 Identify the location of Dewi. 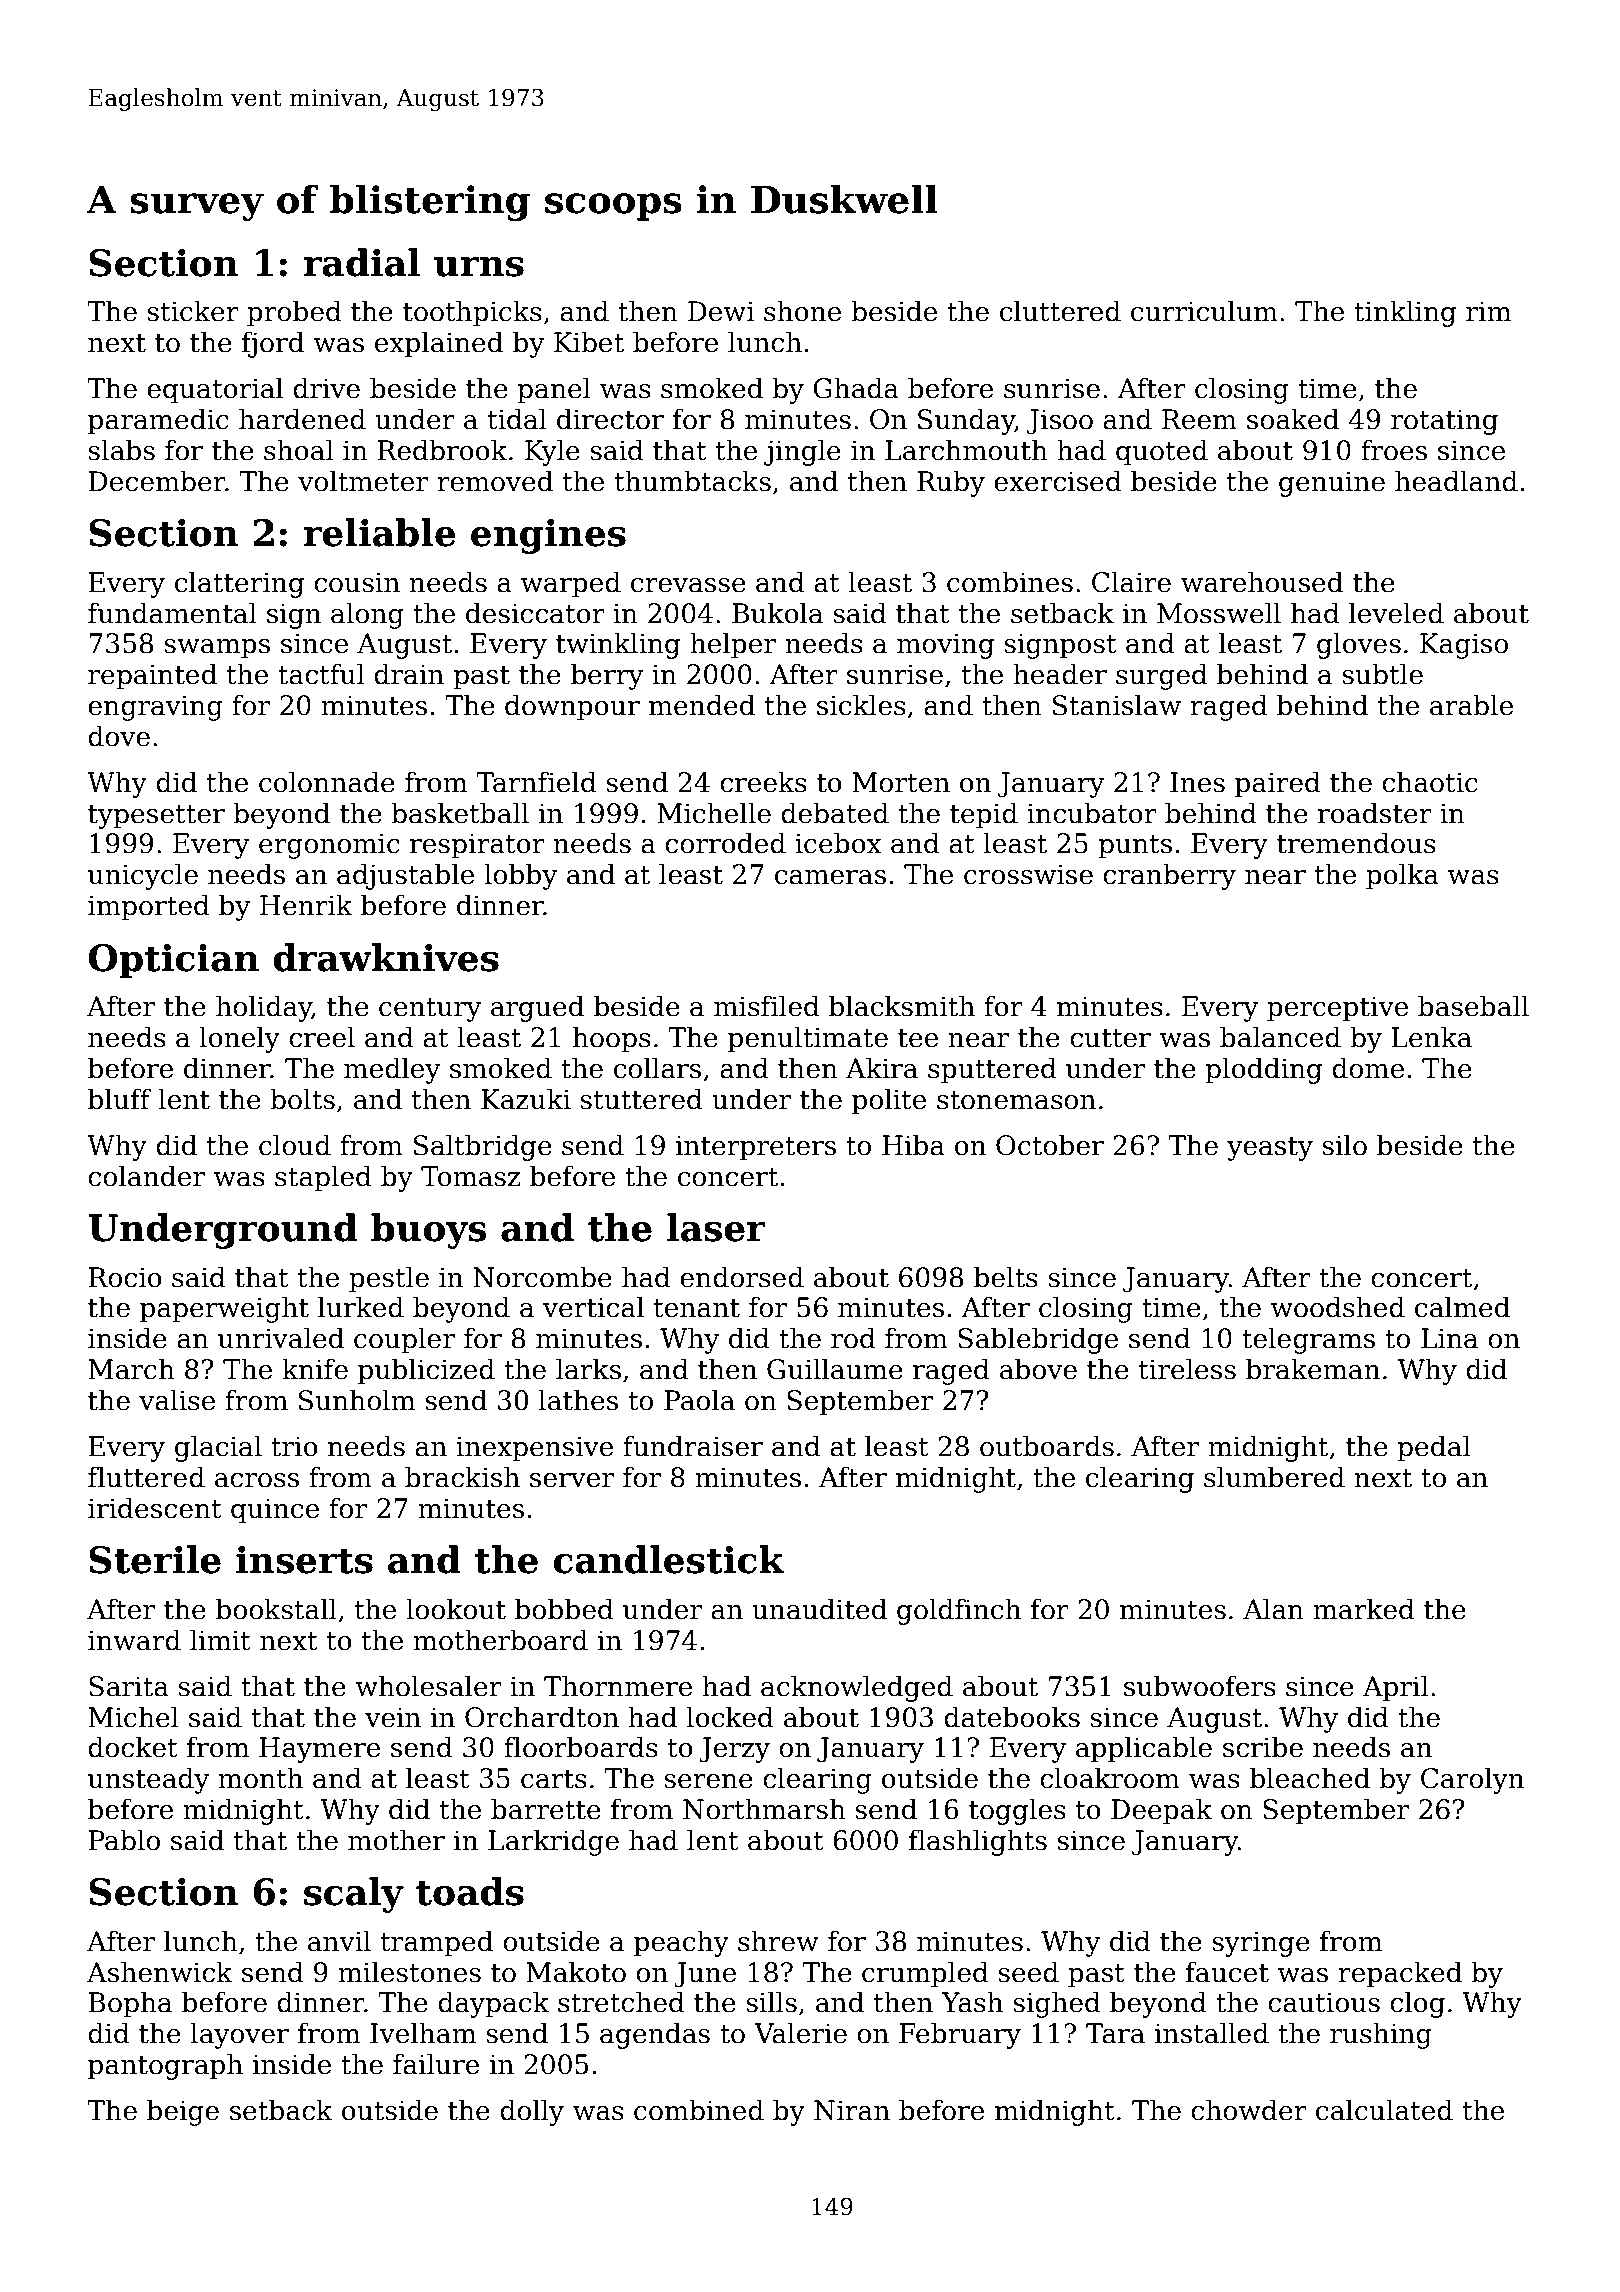
(721, 311).
